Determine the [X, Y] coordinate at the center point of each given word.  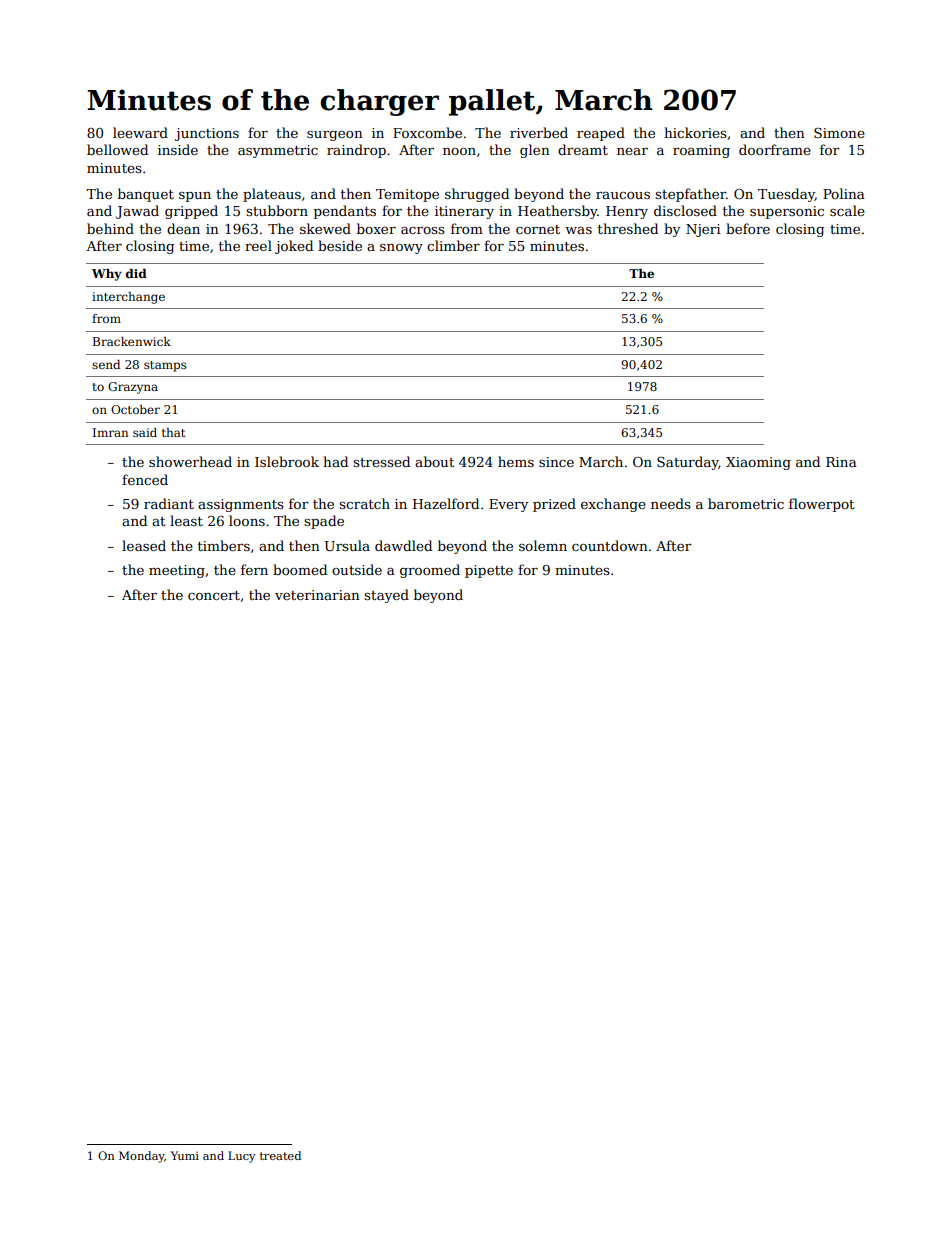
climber [453, 245]
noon [459, 151]
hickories [695, 132]
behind [110, 228]
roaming [701, 151]
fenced [145, 479]
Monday [142, 1157]
